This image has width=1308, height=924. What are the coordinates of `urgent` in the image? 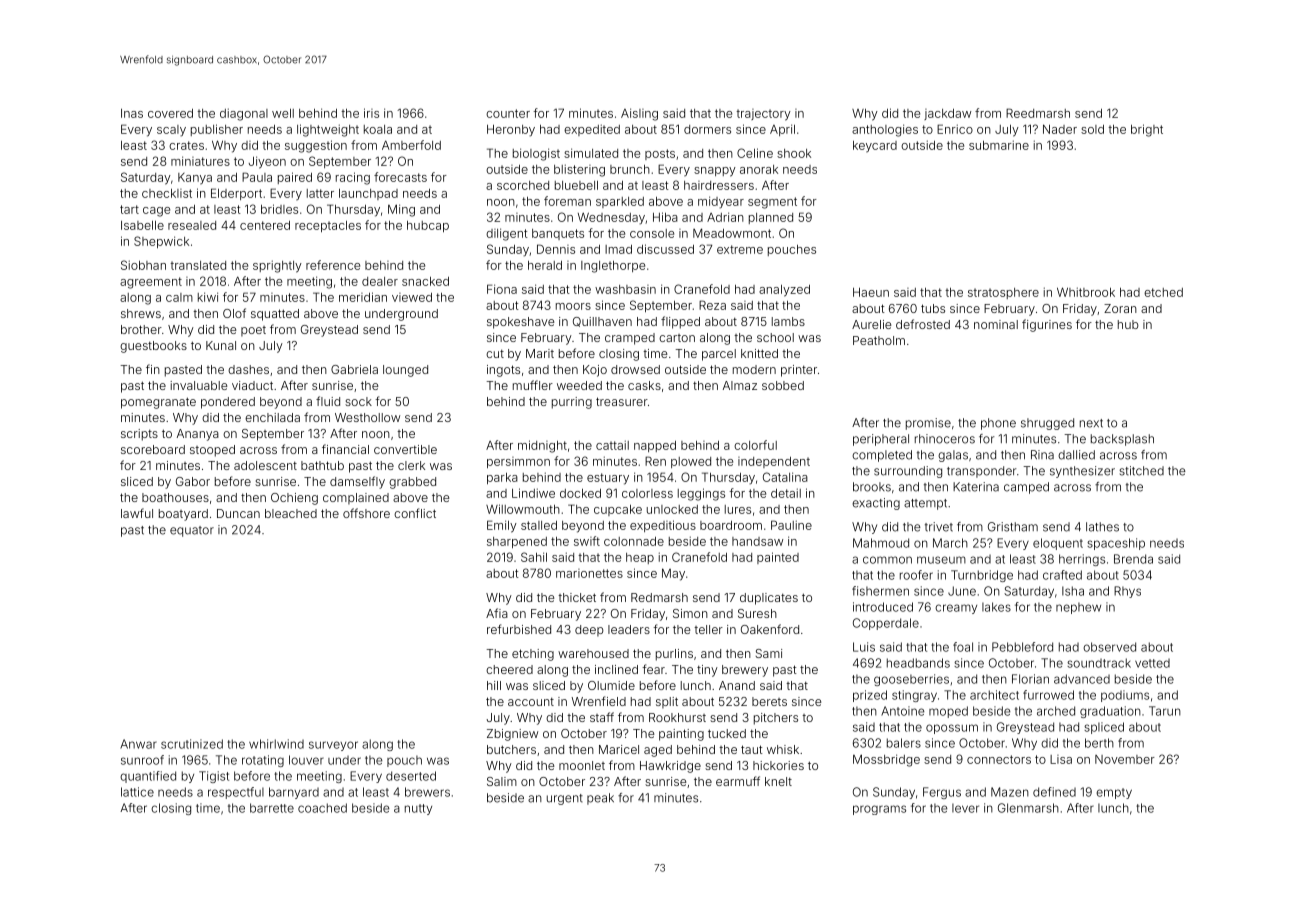 It's located at (565, 799).
